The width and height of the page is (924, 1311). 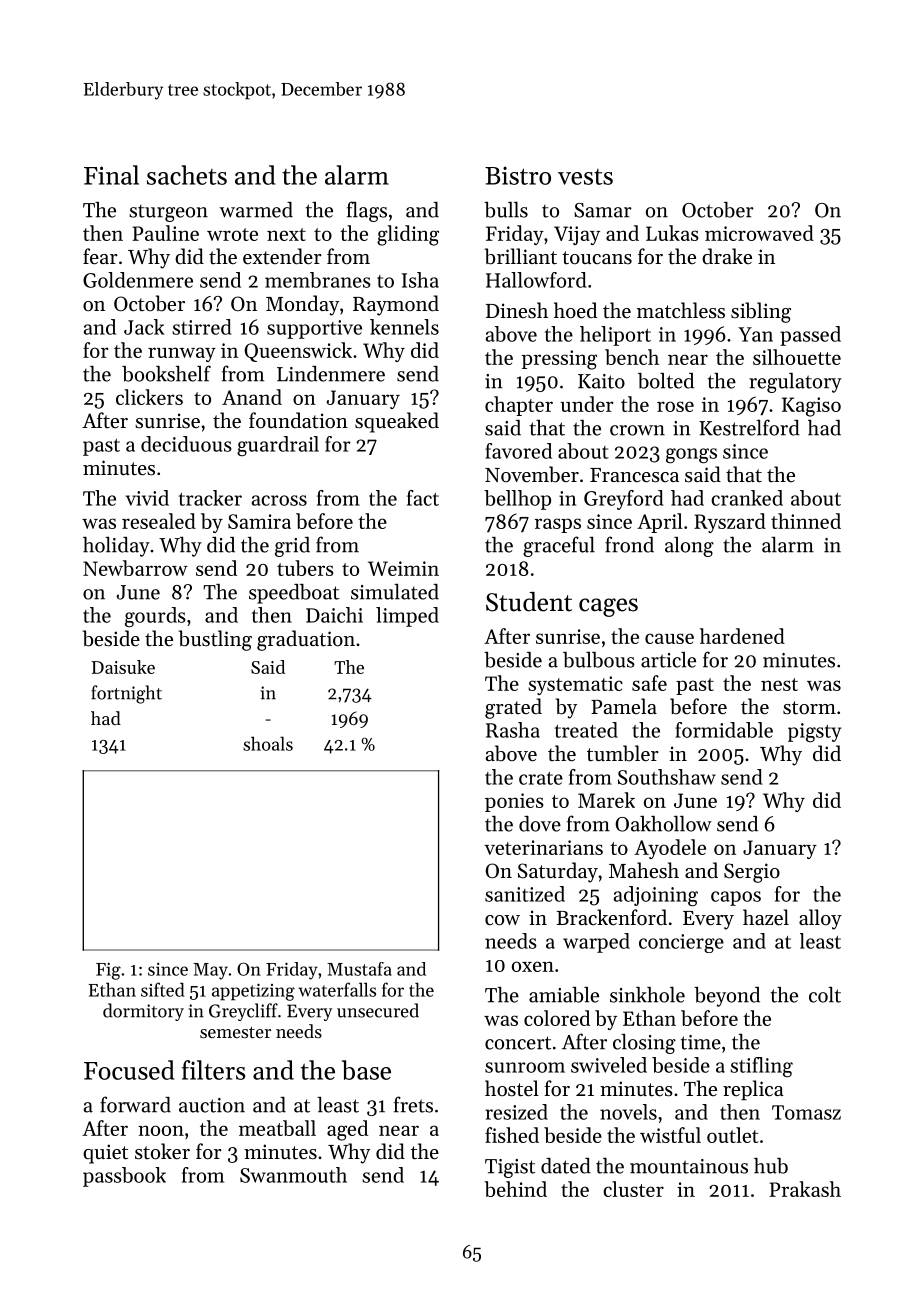 I want to click on Bistro, so click(x=518, y=175).
